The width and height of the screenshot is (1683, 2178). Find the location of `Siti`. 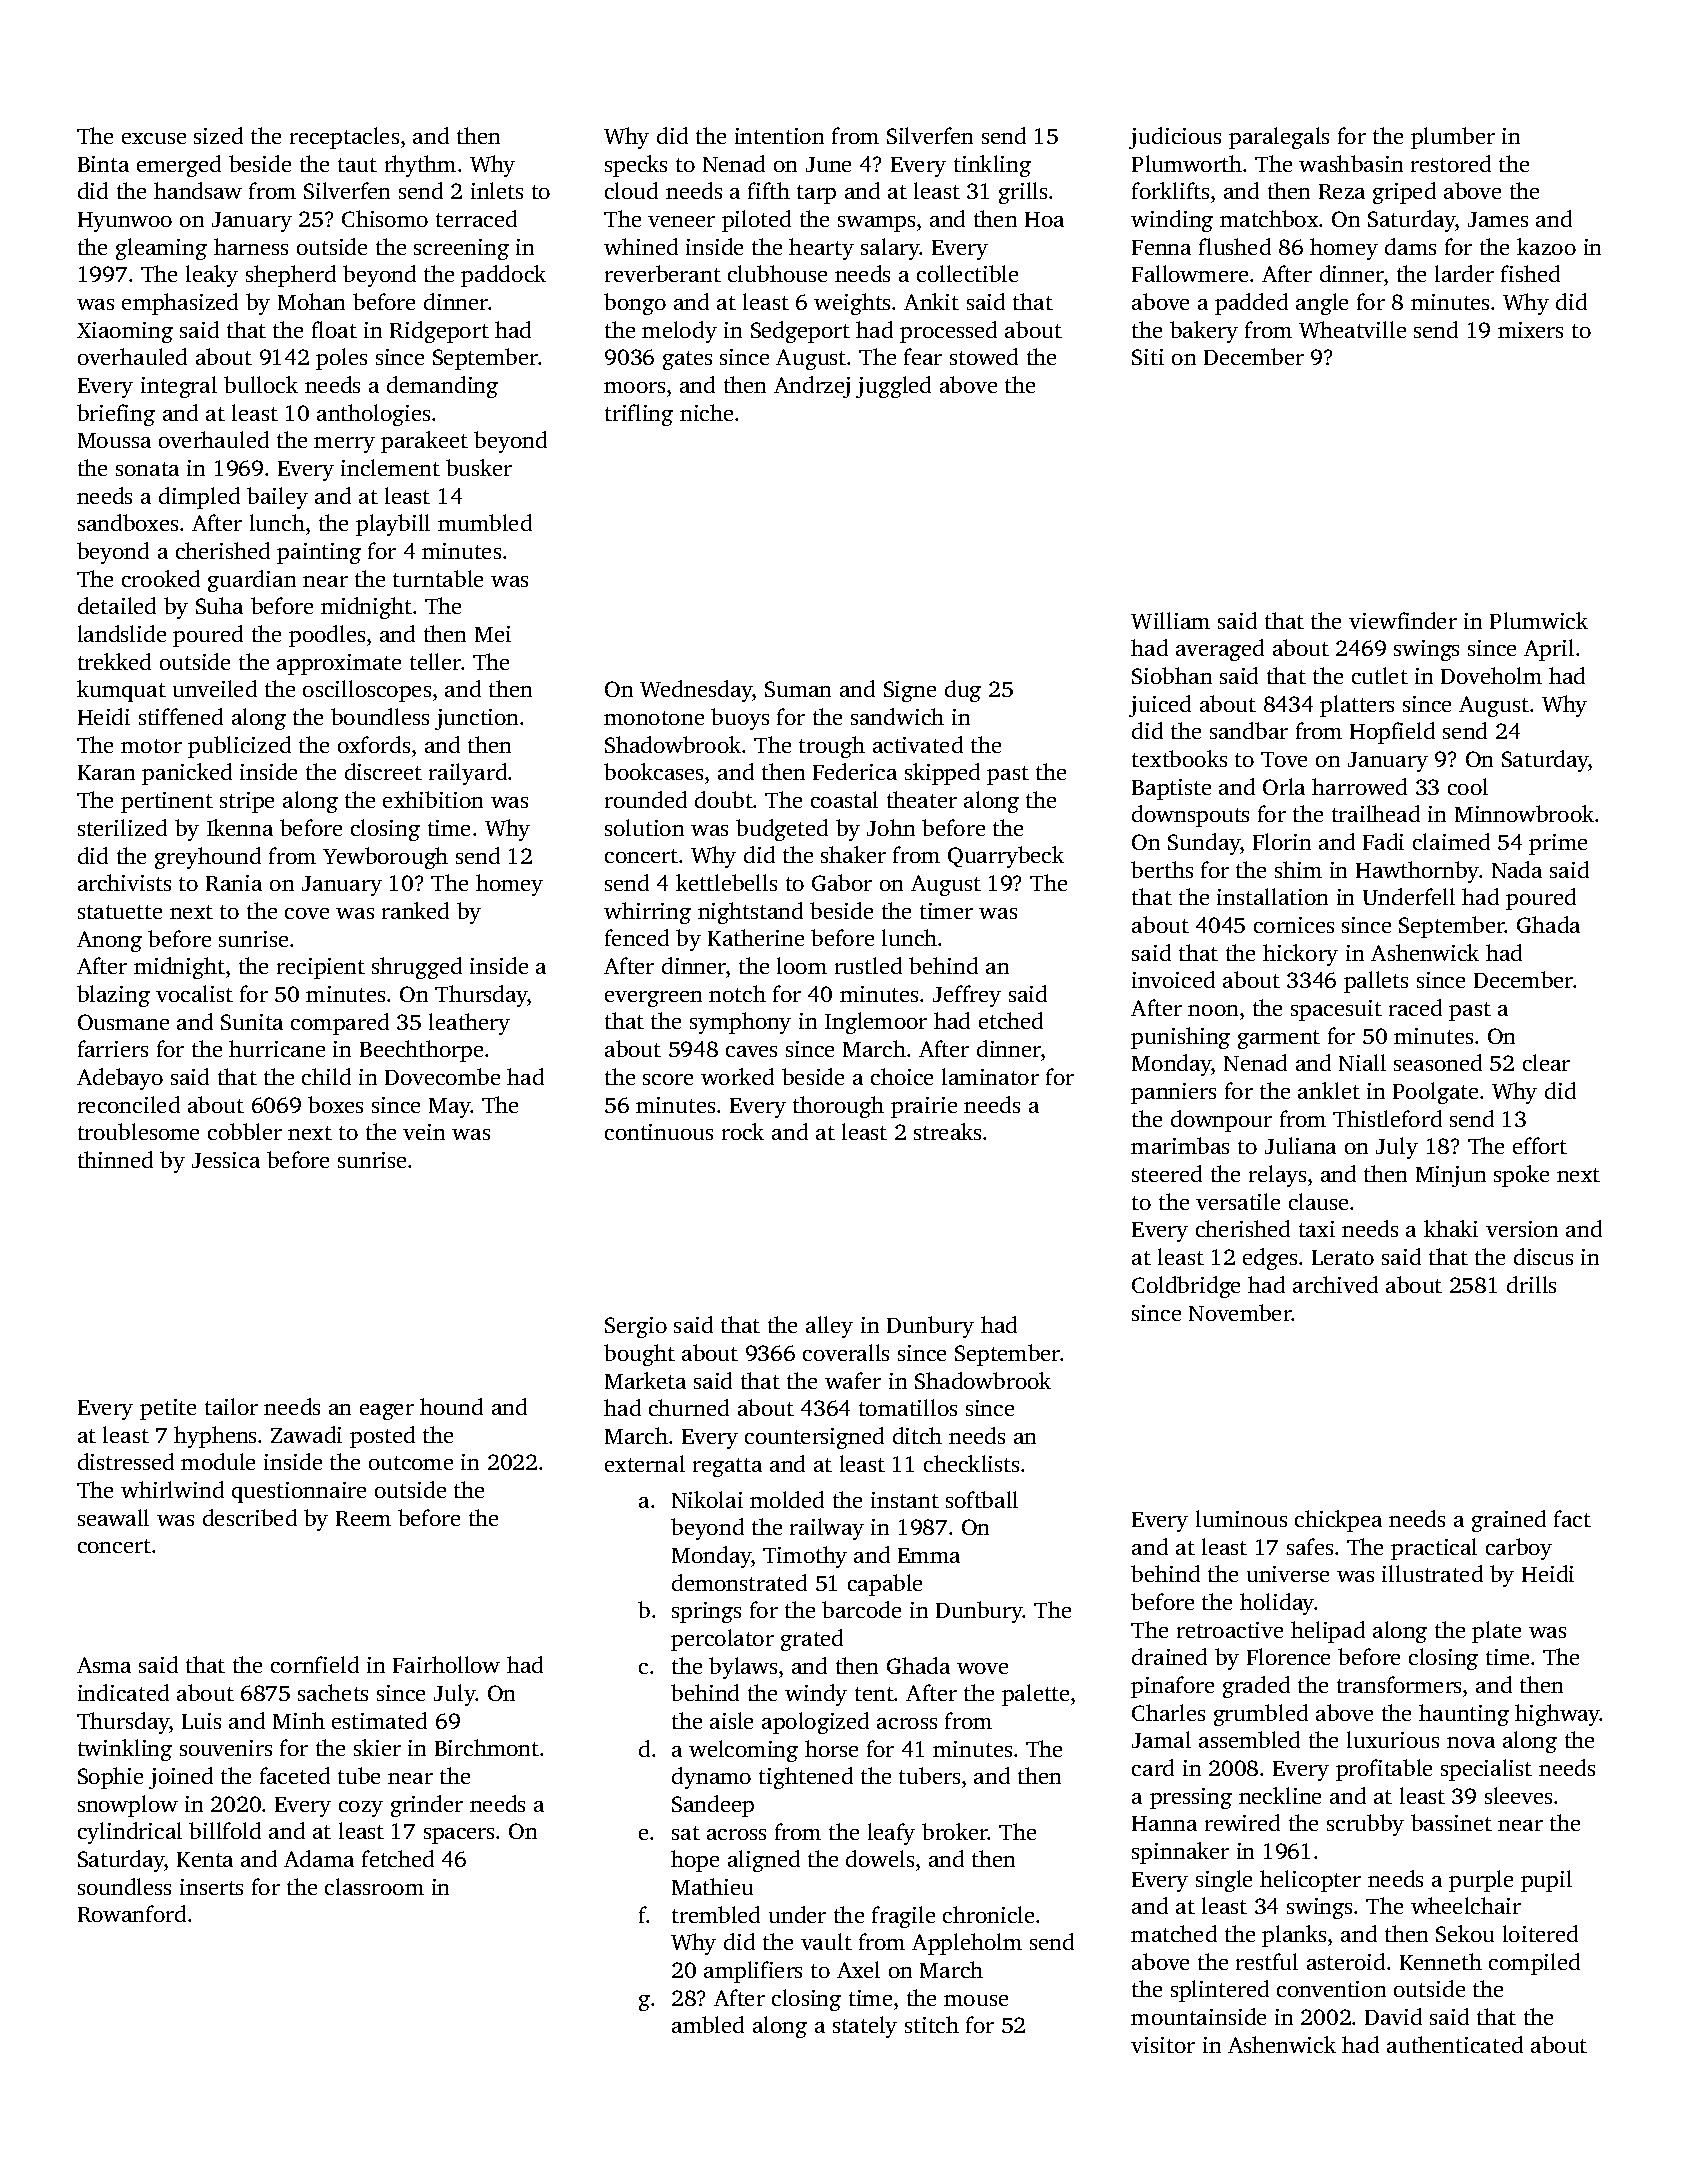

Siti is located at coordinates (1148, 357).
